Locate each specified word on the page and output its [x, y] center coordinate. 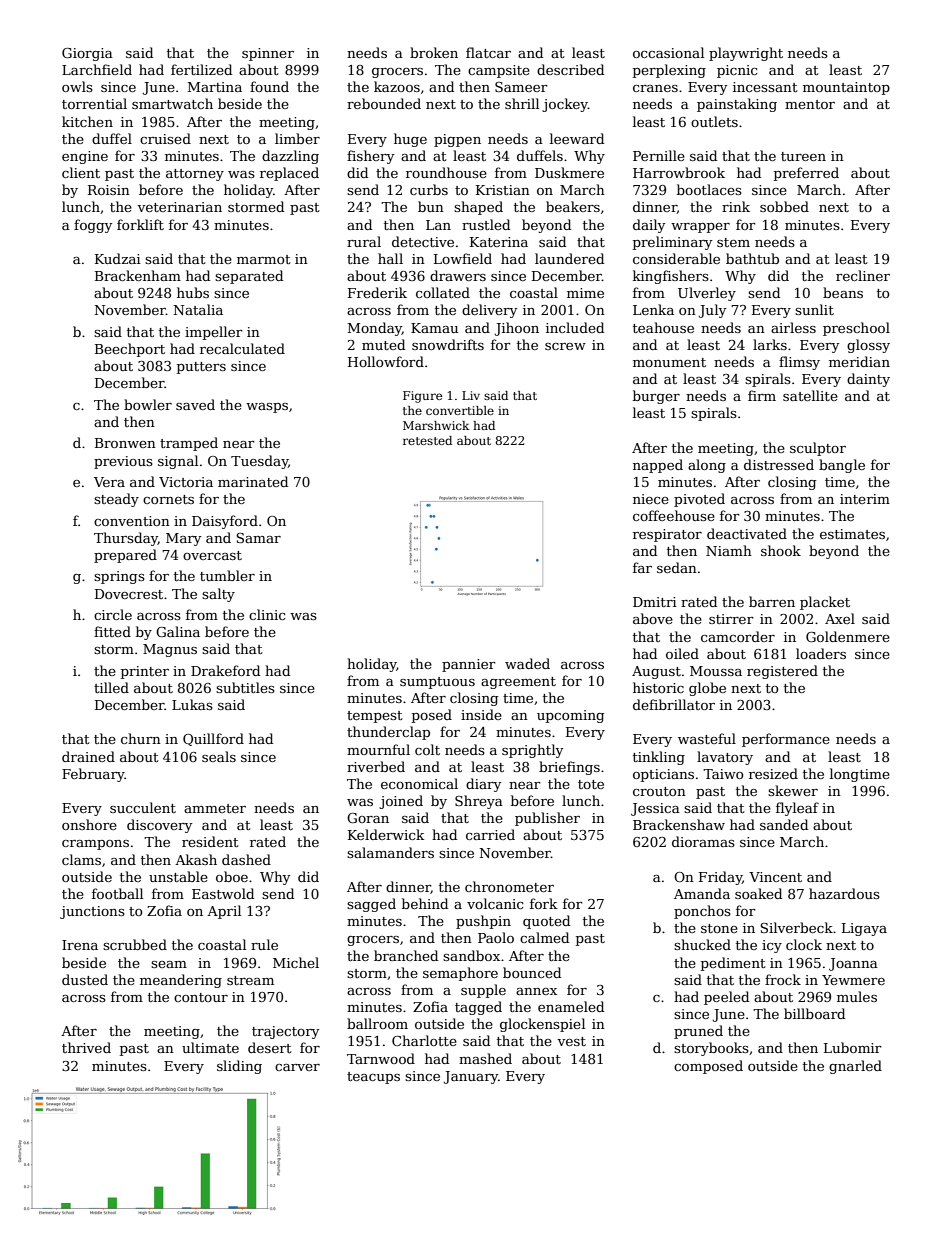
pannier [469, 665]
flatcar [488, 52]
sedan [677, 567]
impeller [214, 333]
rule [264, 944]
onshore [89, 824]
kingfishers [671, 277]
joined [401, 802]
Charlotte [424, 1040]
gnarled [855, 1067]
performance [786, 740]
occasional [668, 52]
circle [113, 614]
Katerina [499, 242]
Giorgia [87, 54]
